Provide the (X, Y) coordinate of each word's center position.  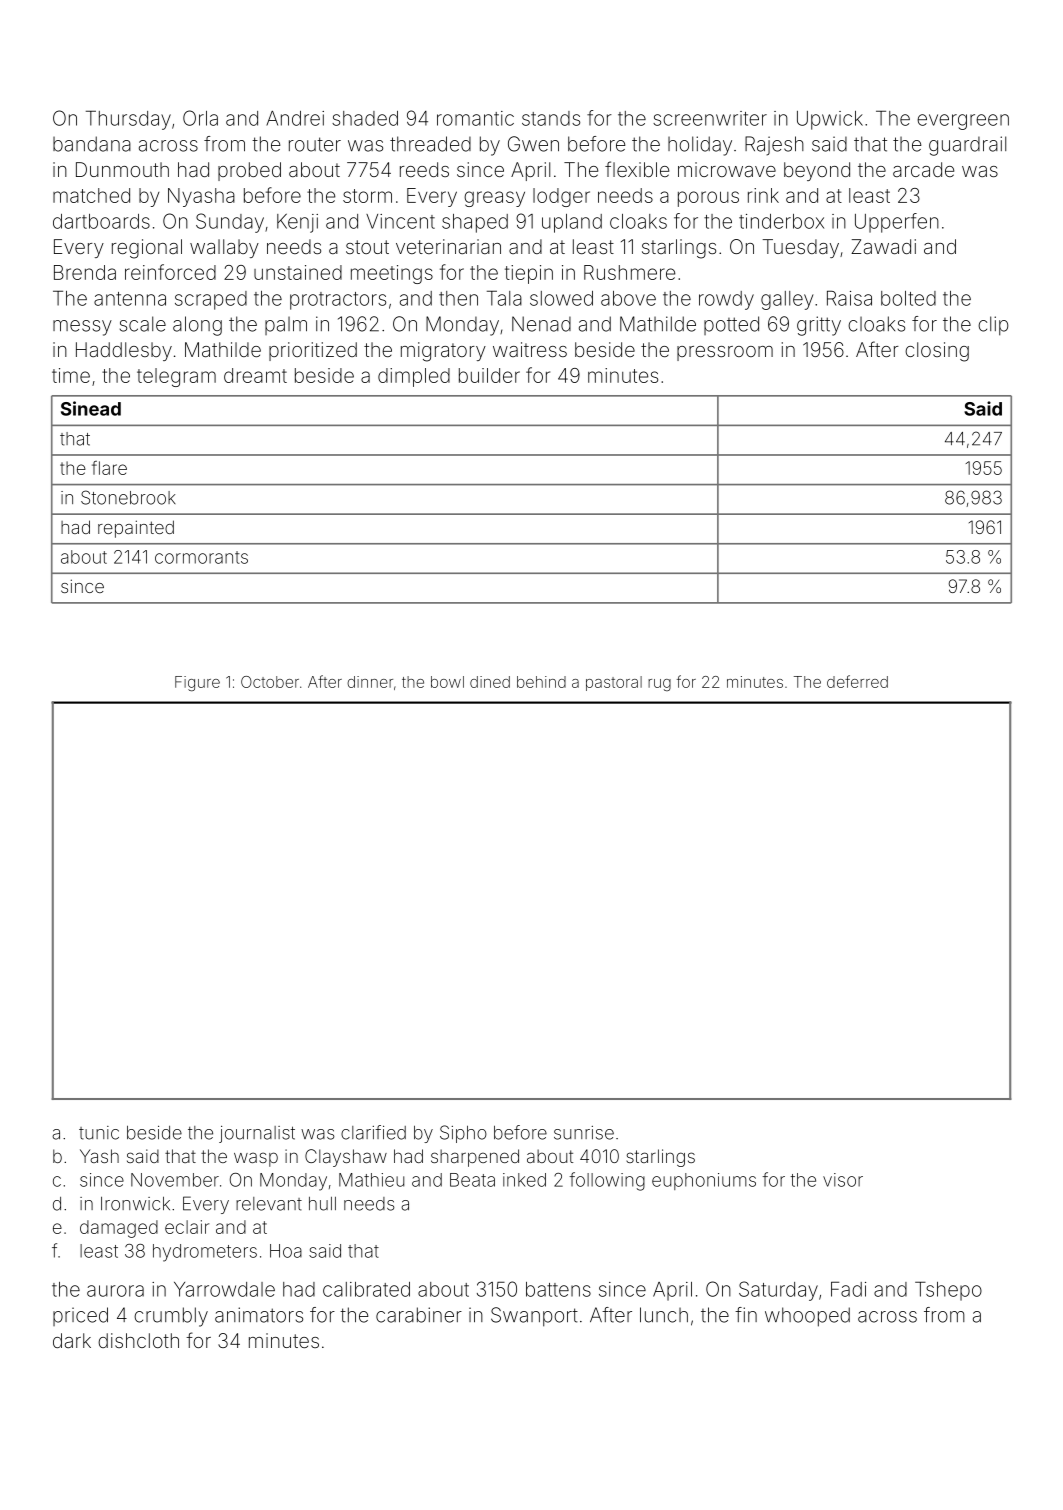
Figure (197, 683)
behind (541, 682)
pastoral (614, 683)
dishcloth (138, 1340)
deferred (857, 681)
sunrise (584, 1133)
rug (659, 685)
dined (490, 682)
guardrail (967, 146)
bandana (92, 144)
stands (551, 118)
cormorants (201, 557)
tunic (99, 1133)
